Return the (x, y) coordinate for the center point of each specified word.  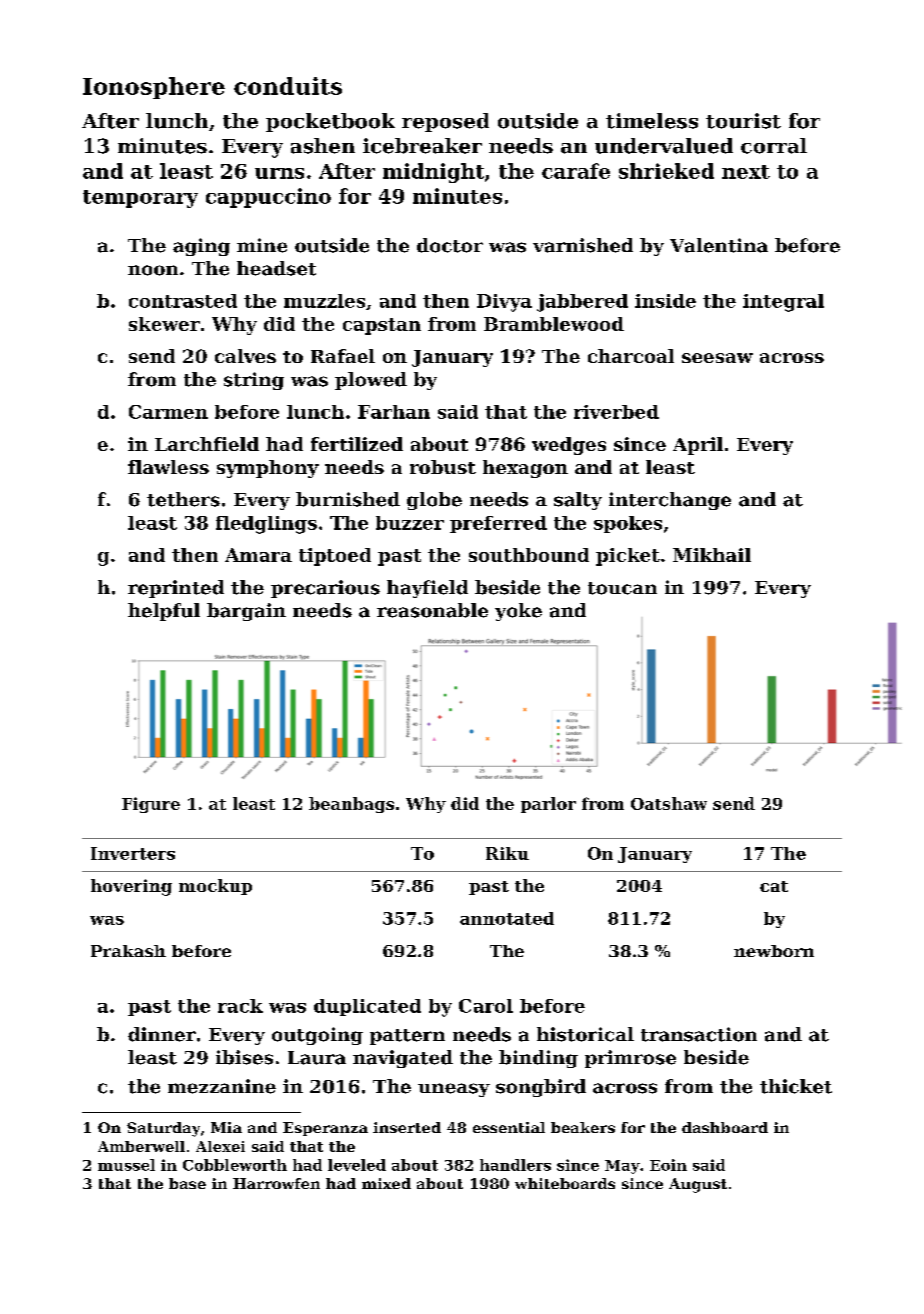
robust (443, 467)
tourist (743, 121)
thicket (796, 1086)
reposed (445, 122)
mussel (126, 1165)
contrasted (183, 301)
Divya (504, 303)
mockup (215, 887)
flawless (168, 467)
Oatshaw (669, 803)
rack (240, 1006)
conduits (288, 86)
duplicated (367, 1007)
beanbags (351, 805)
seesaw (717, 358)
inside (665, 301)
